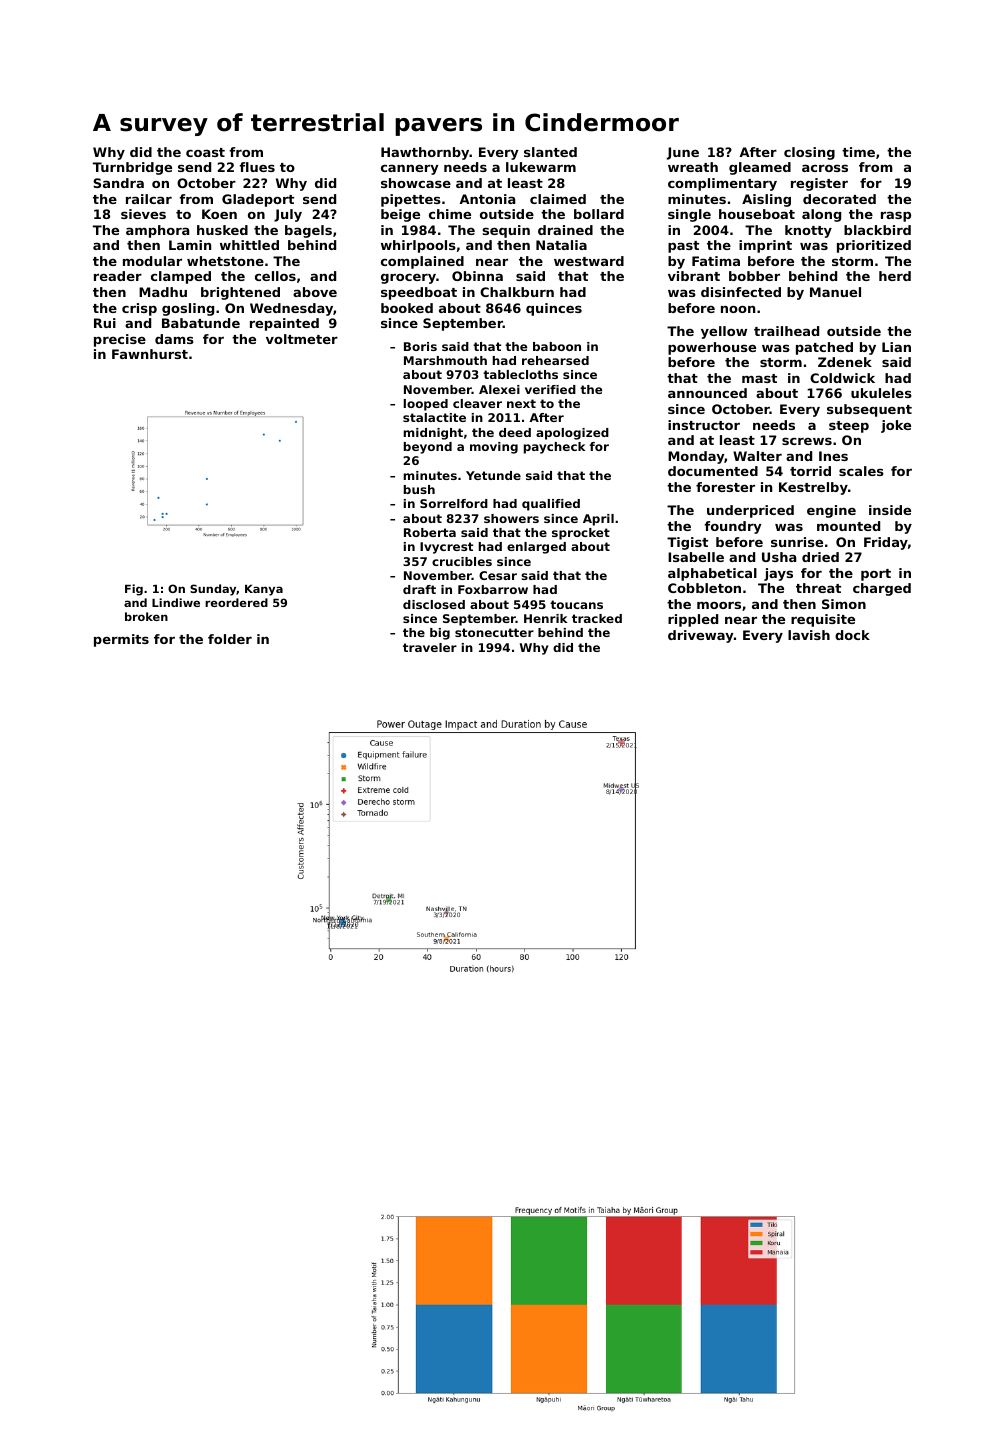  I want to click on westward, so click(589, 261).
